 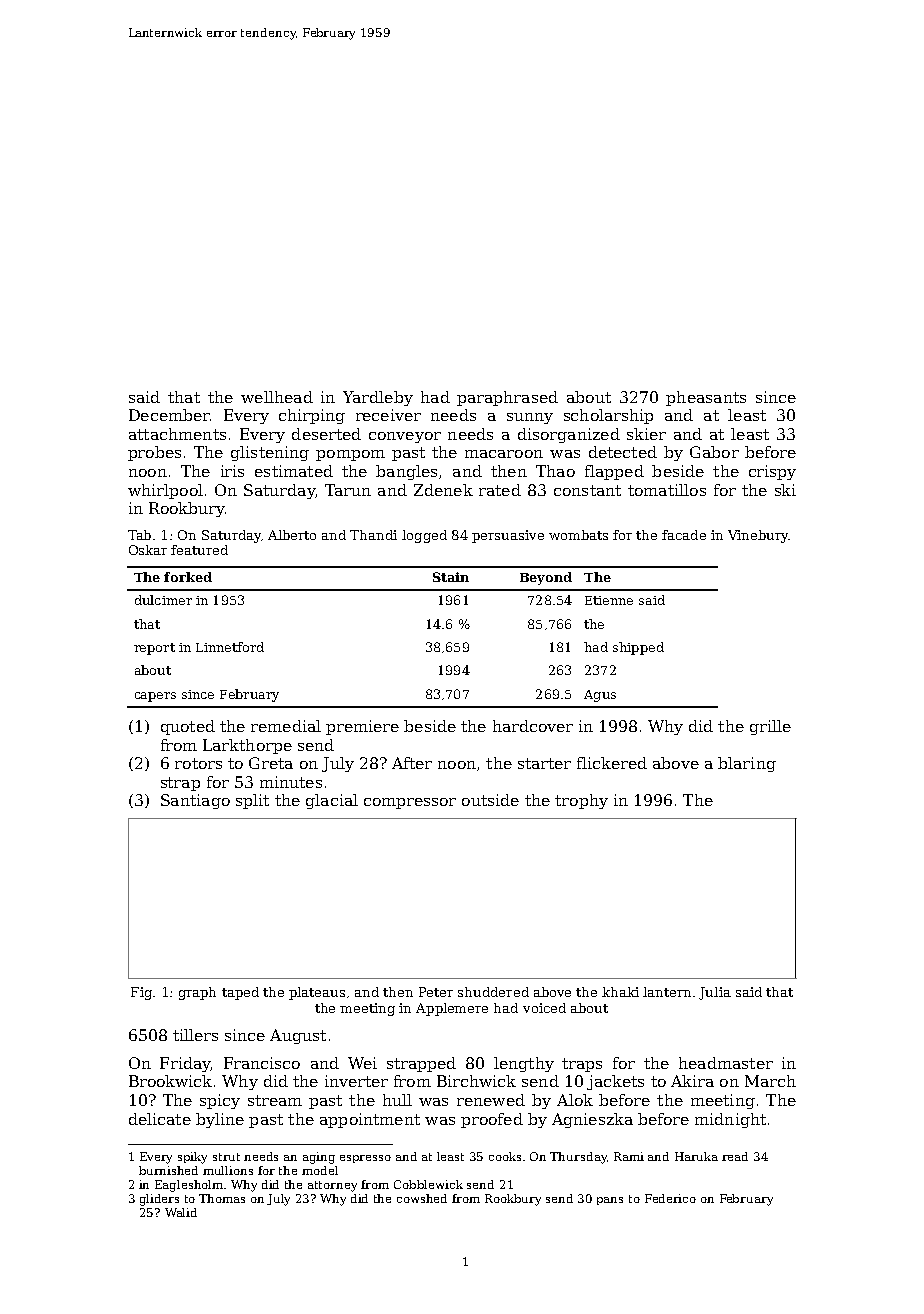 I want to click on rotors, so click(x=198, y=763).
